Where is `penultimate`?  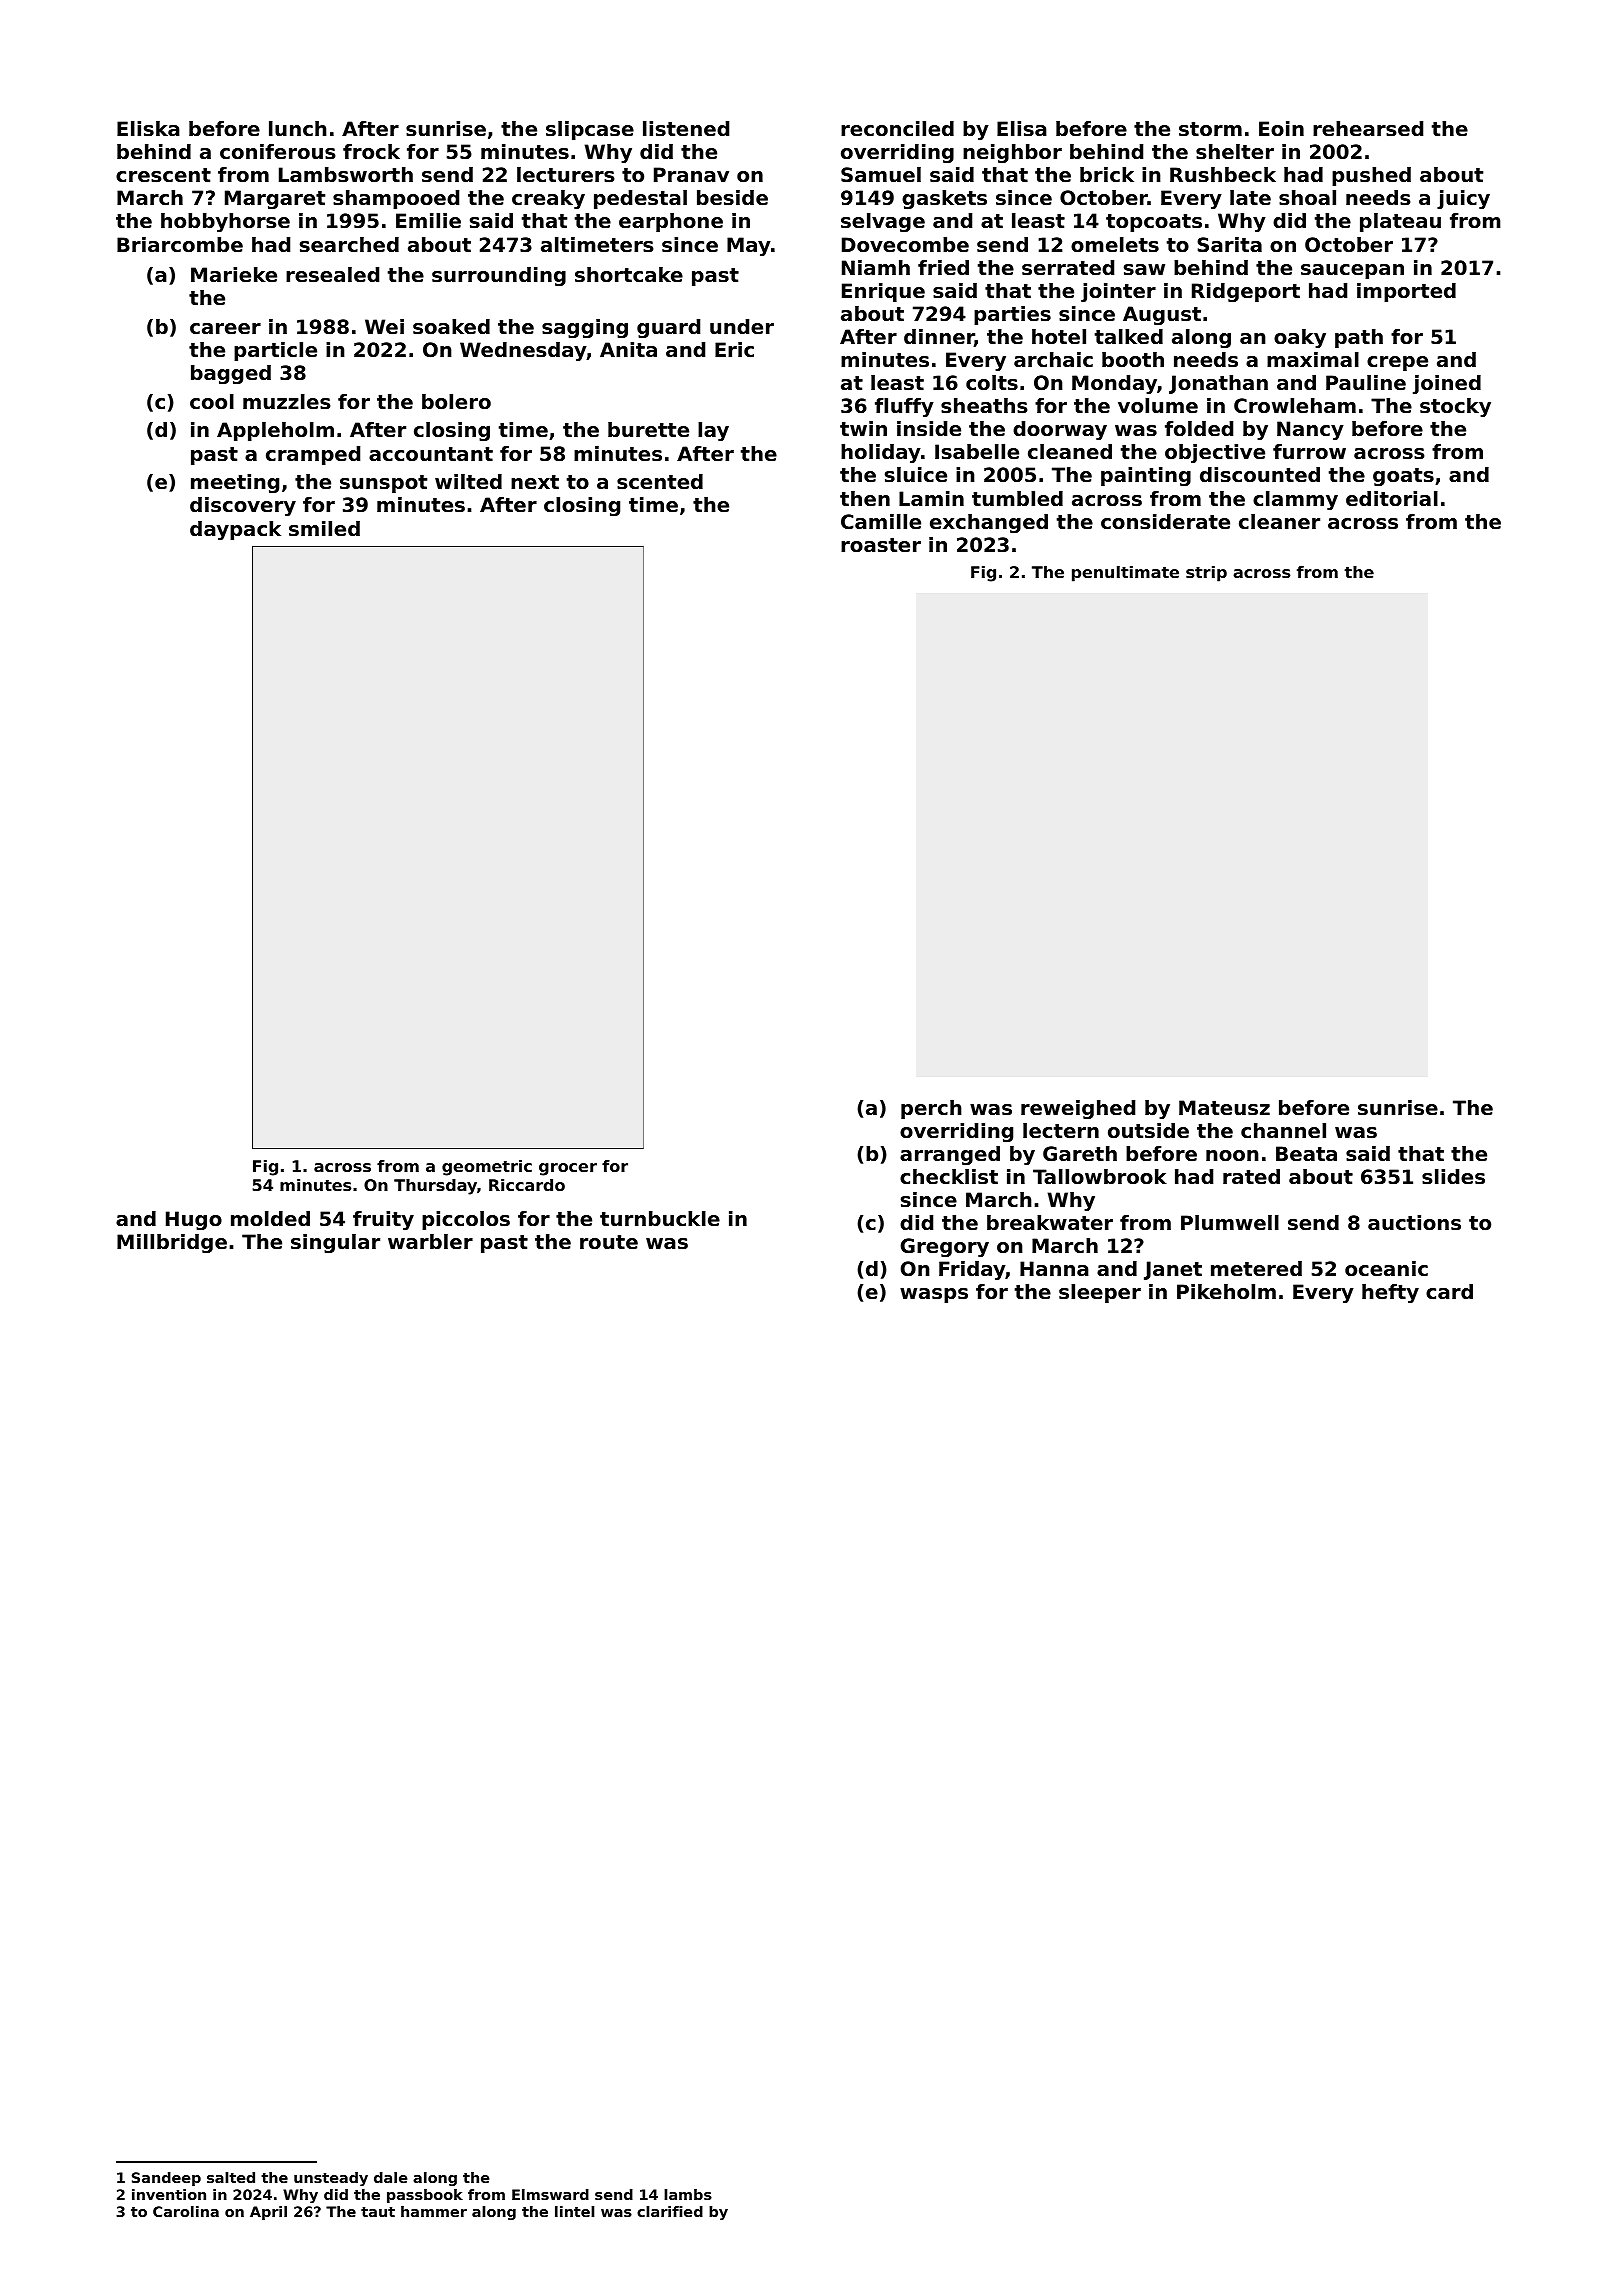 penultimate is located at coordinates (1125, 574).
